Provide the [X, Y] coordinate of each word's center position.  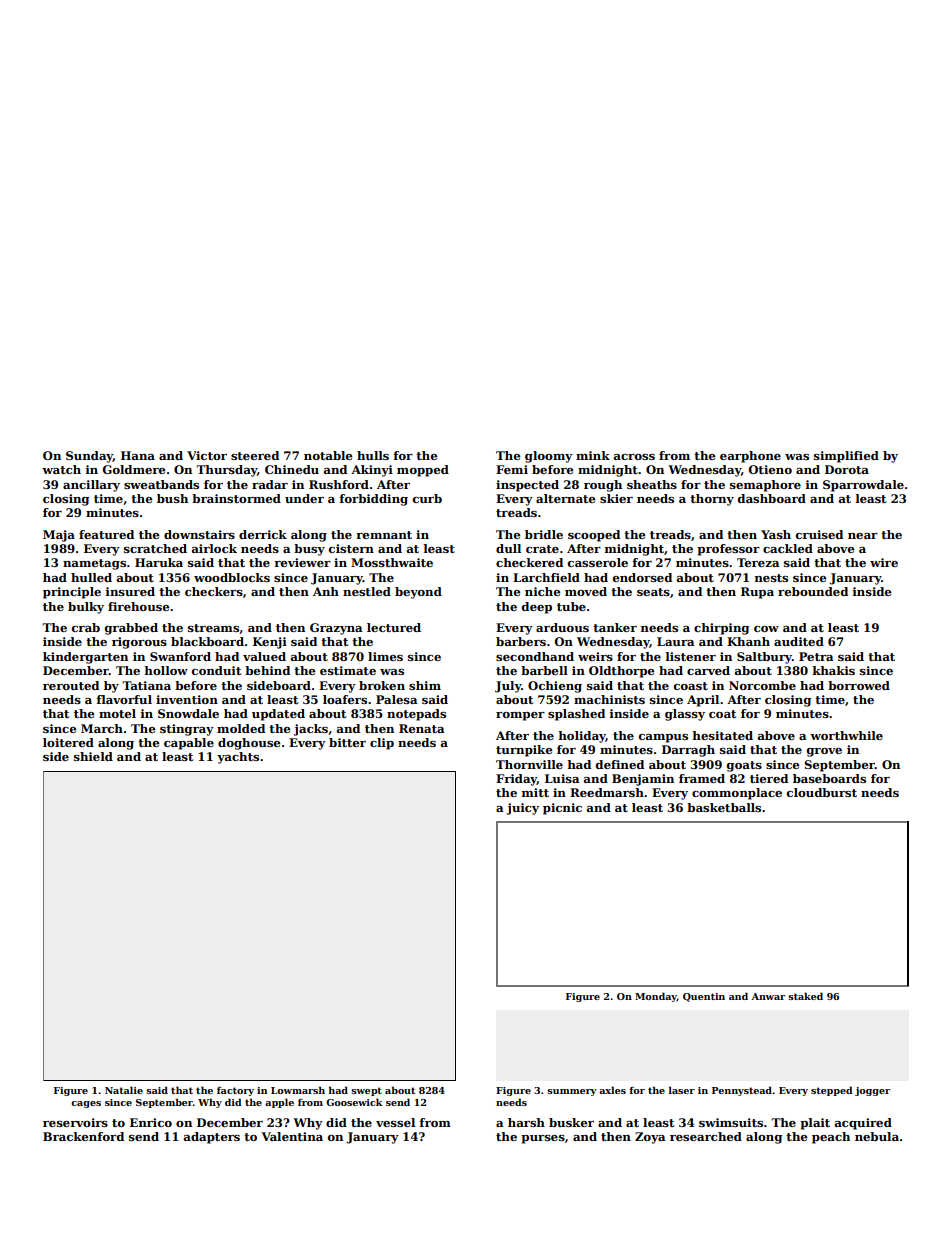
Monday [656, 997]
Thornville [529, 764]
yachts [238, 758]
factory [235, 1091]
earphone [750, 457]
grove [824, 752]
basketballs [724, 807]
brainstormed [236, 498]
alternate [565, 498]
